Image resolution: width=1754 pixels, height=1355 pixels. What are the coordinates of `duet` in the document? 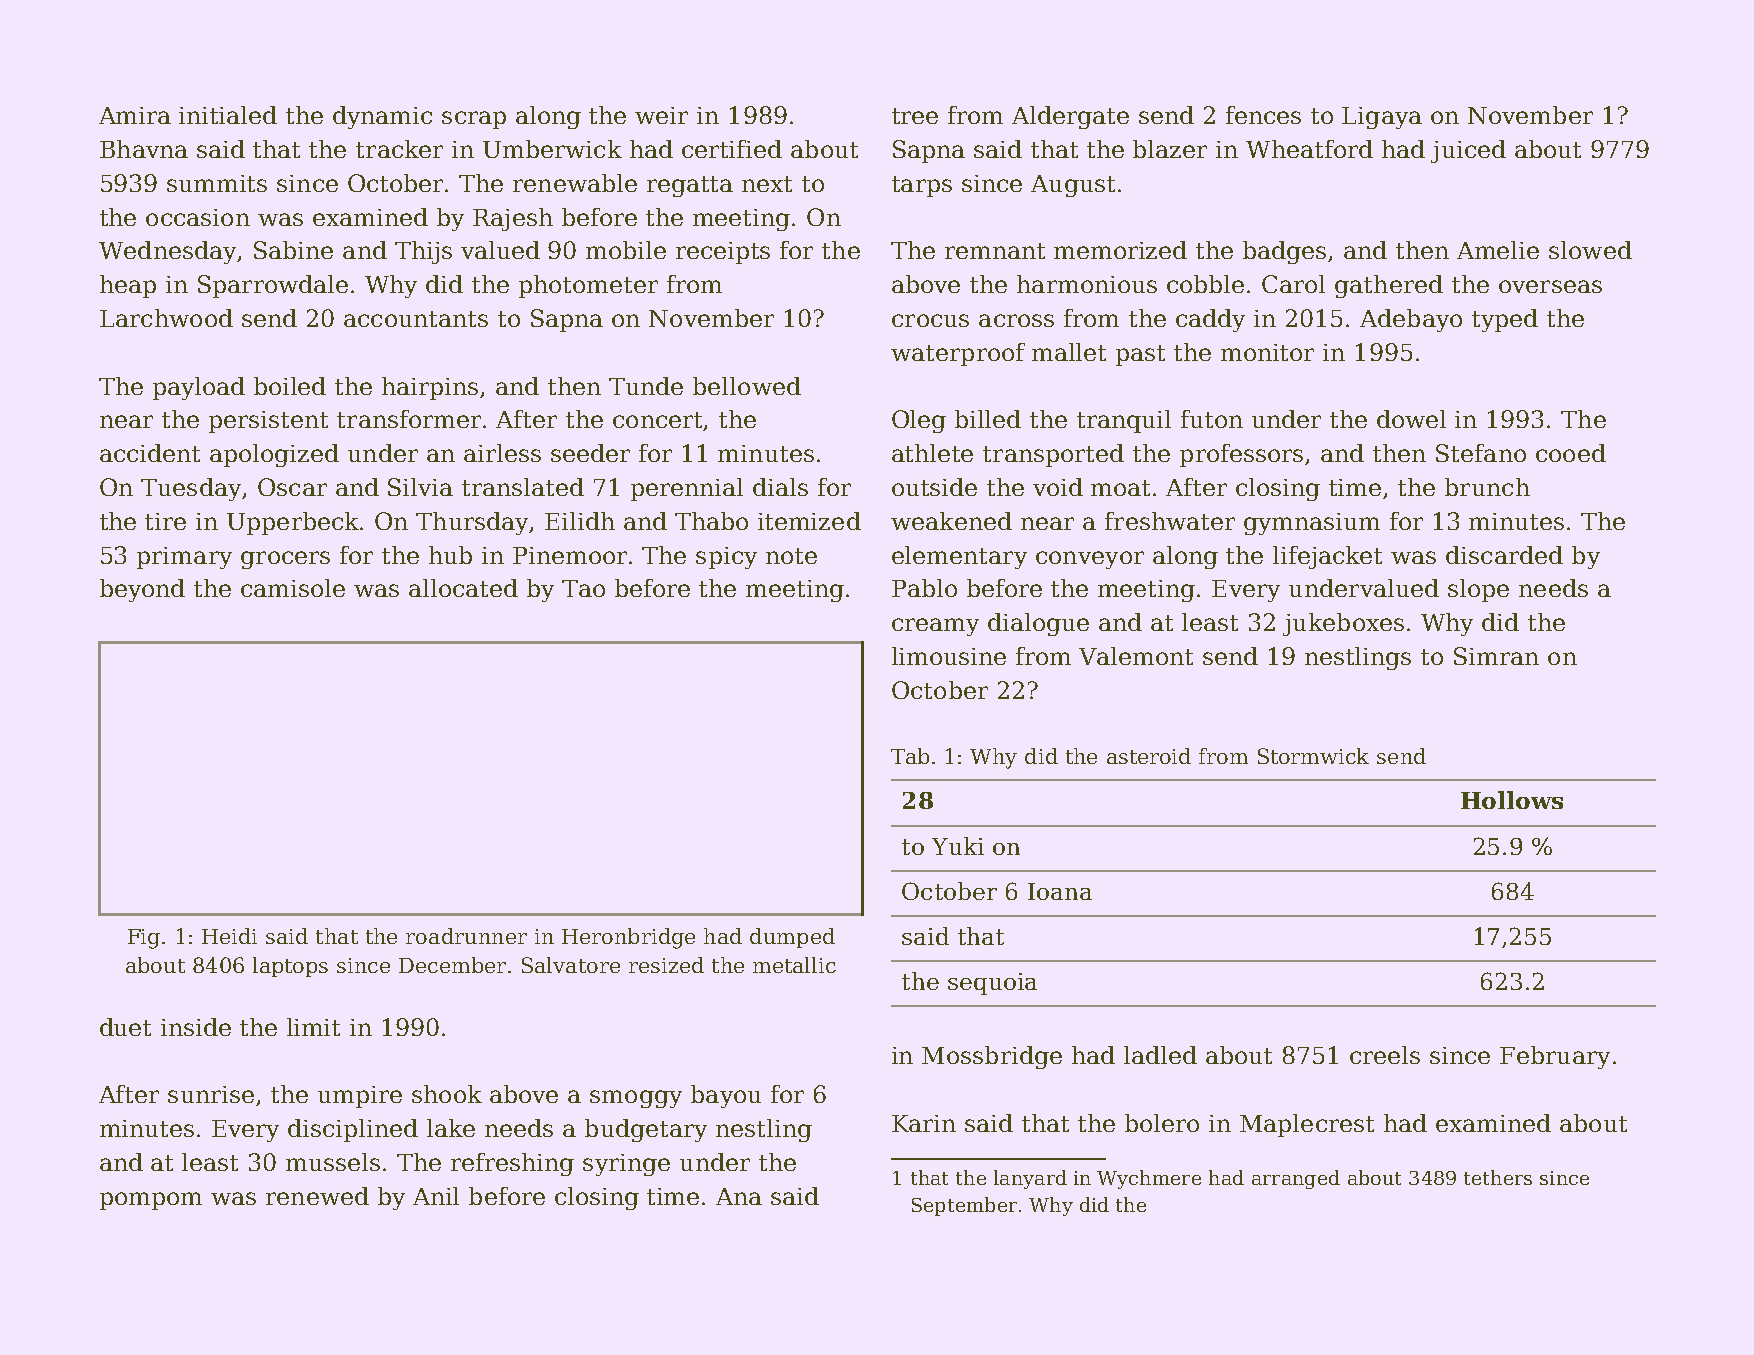 It's located at (125, 1027).
